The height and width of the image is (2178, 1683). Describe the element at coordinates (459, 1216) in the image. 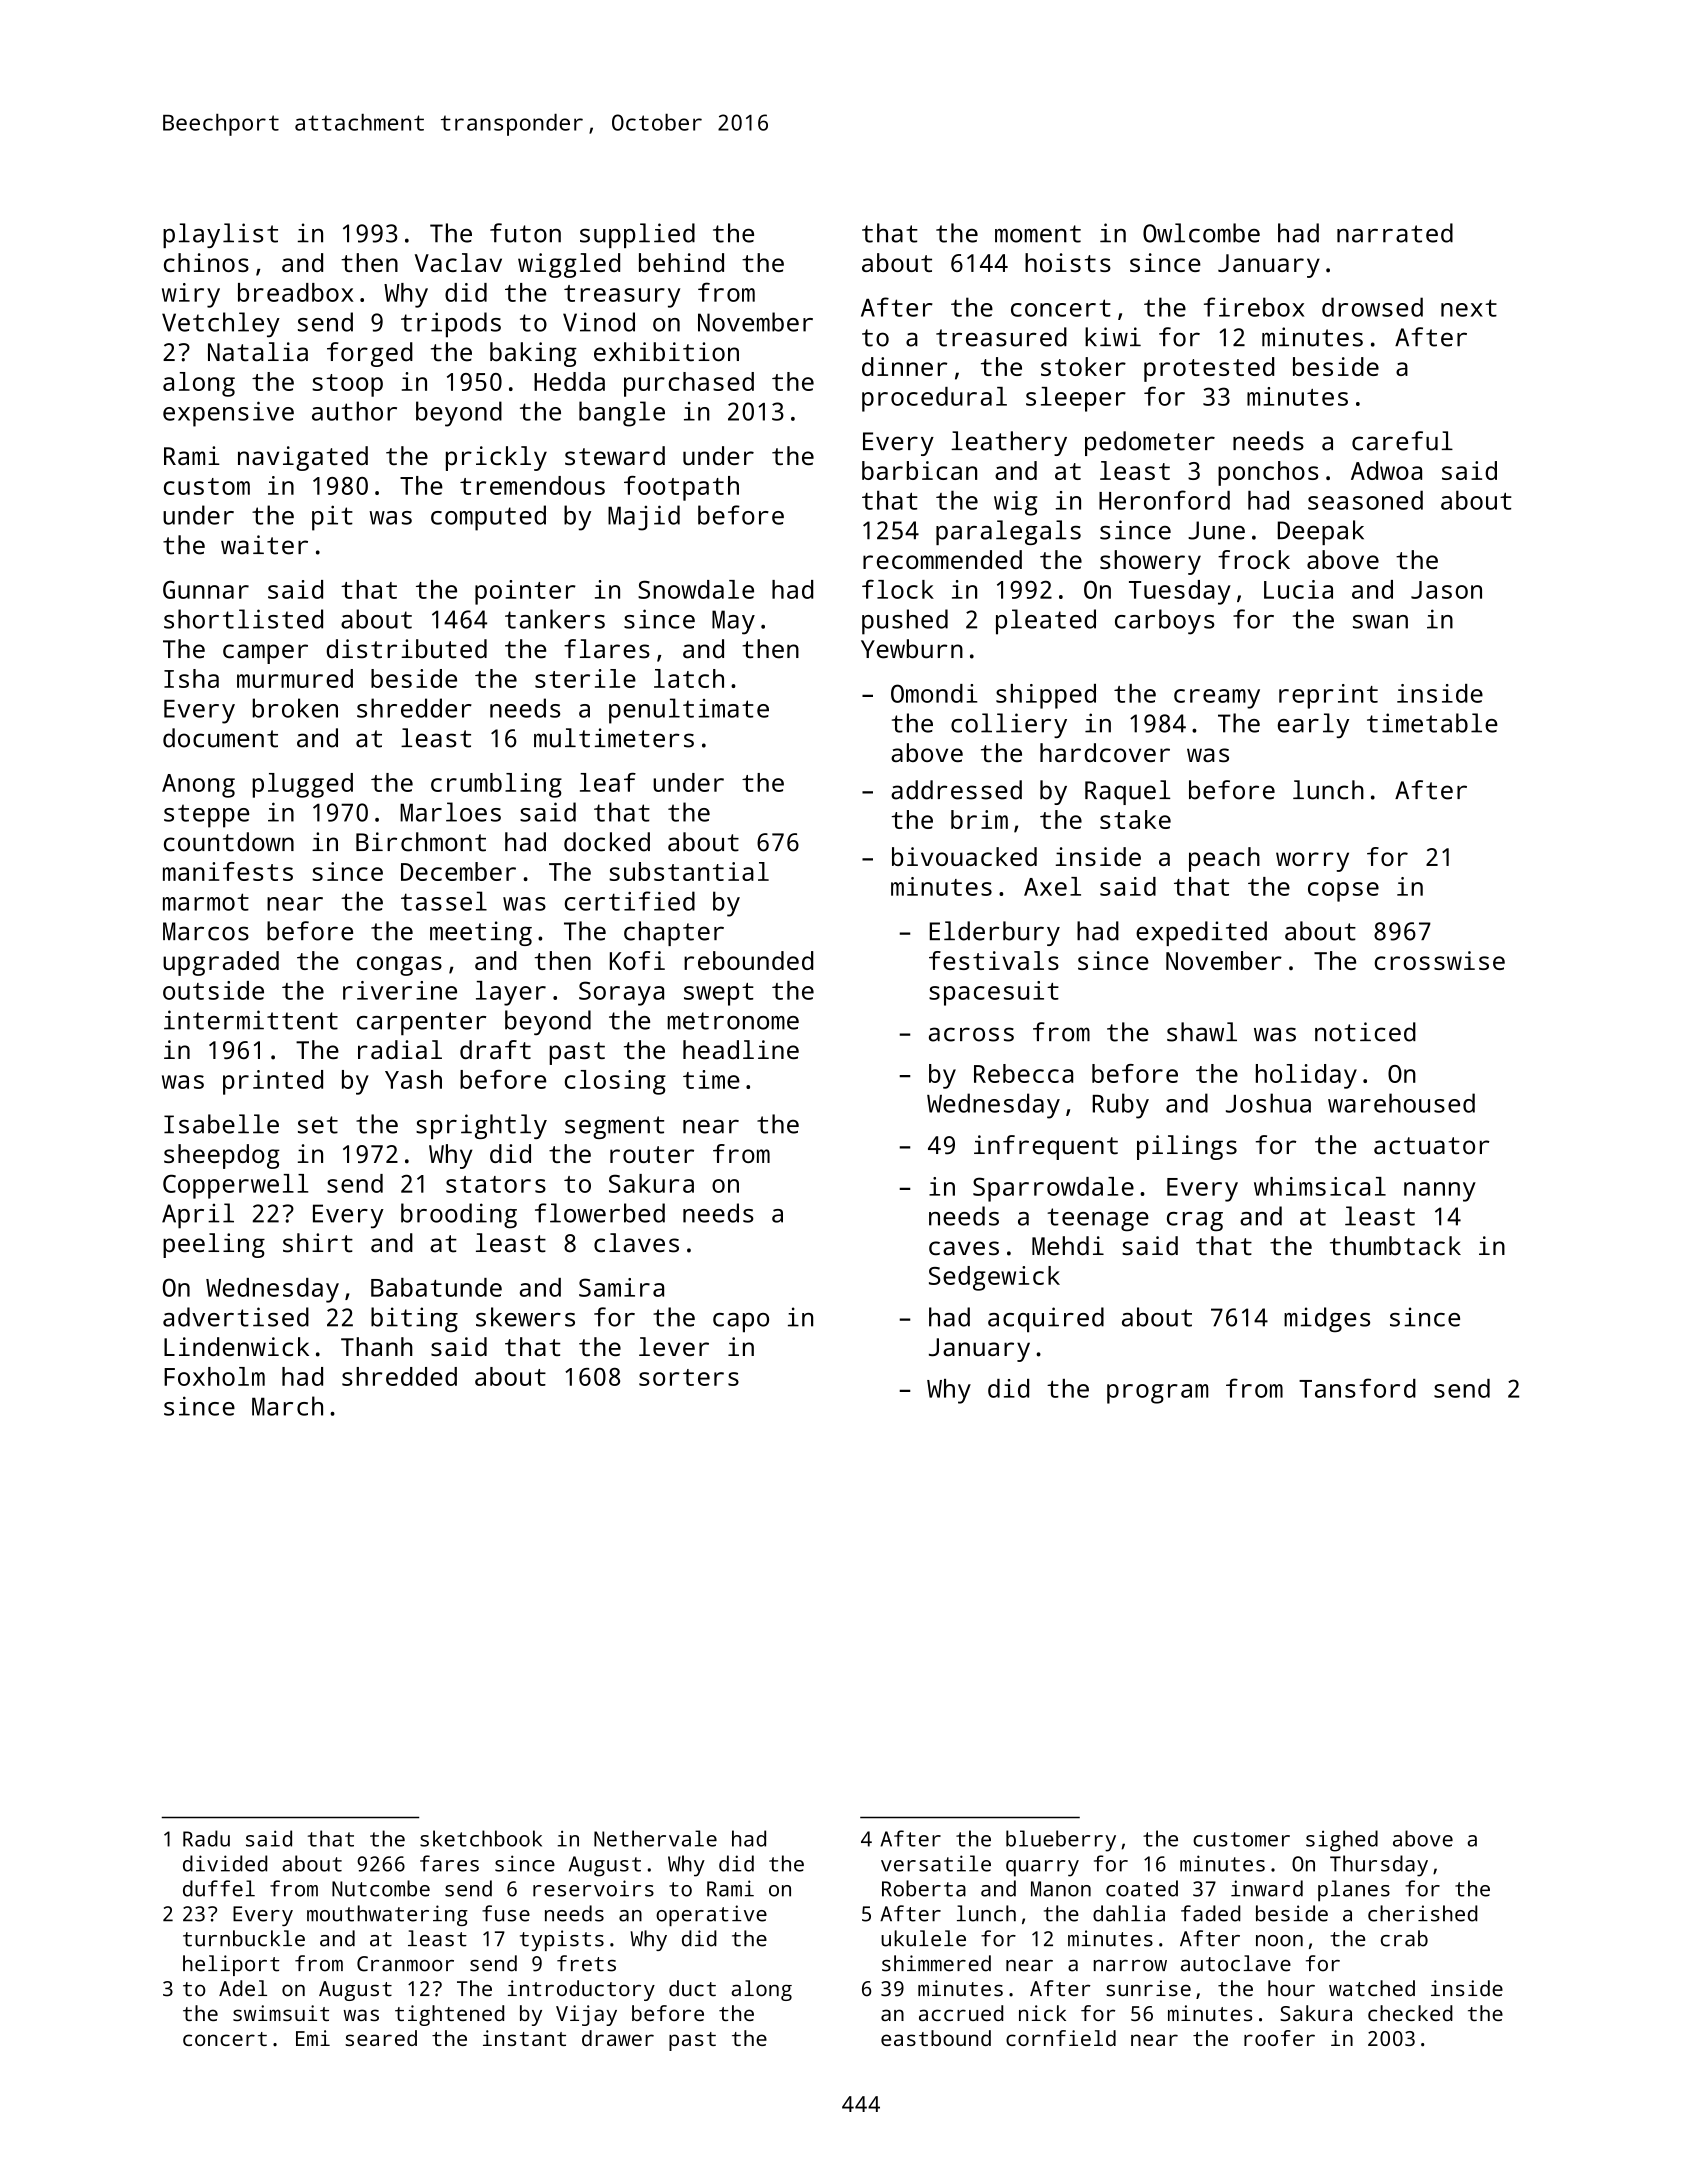

I see `brooding` at that location.
